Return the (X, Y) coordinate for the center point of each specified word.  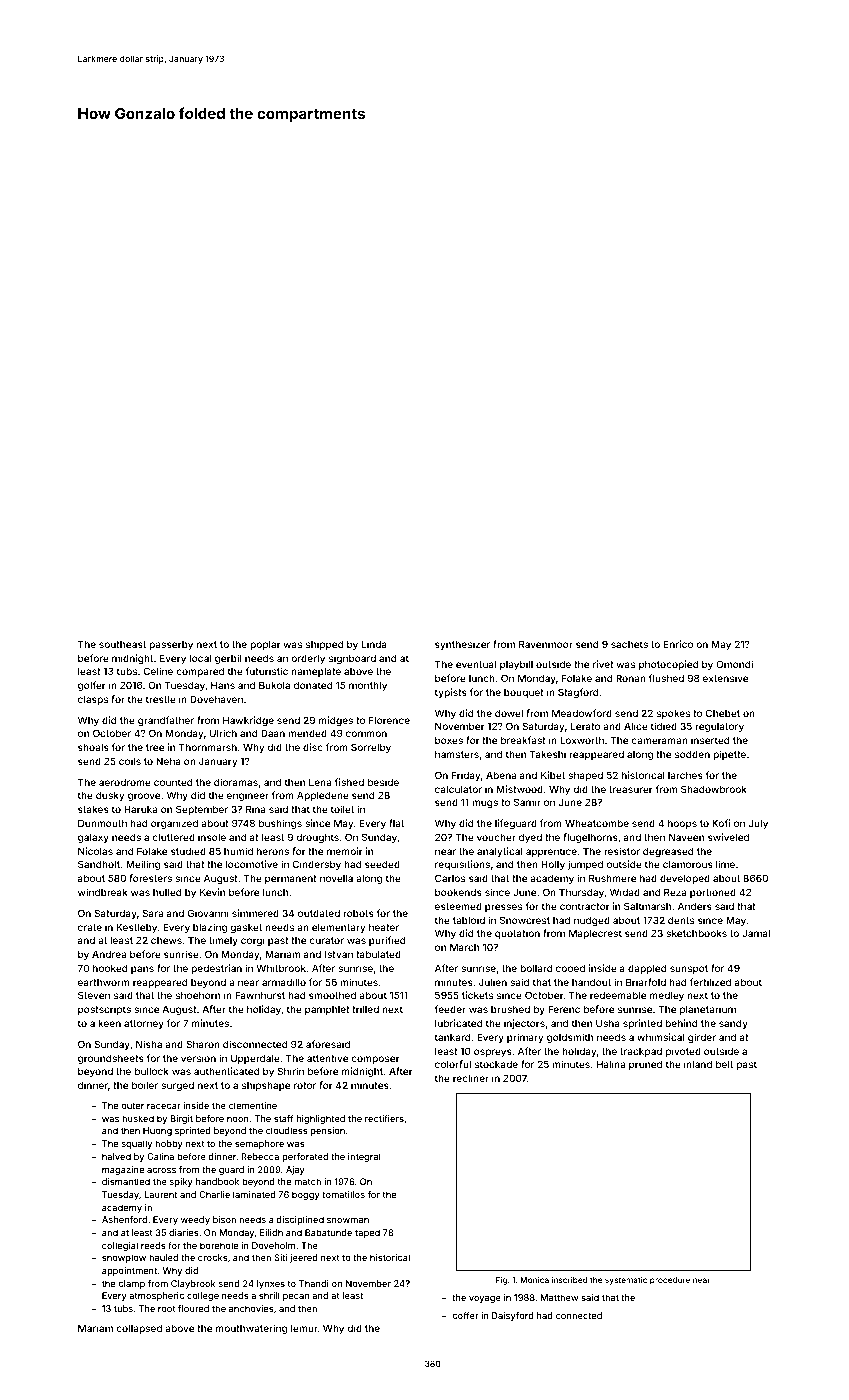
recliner (471, 1078)
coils (130, 761)
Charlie (214, 1194)
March (464, 947)
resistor (622, 851)
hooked (110, 968)
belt (724, 1064)
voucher (496, 837)
